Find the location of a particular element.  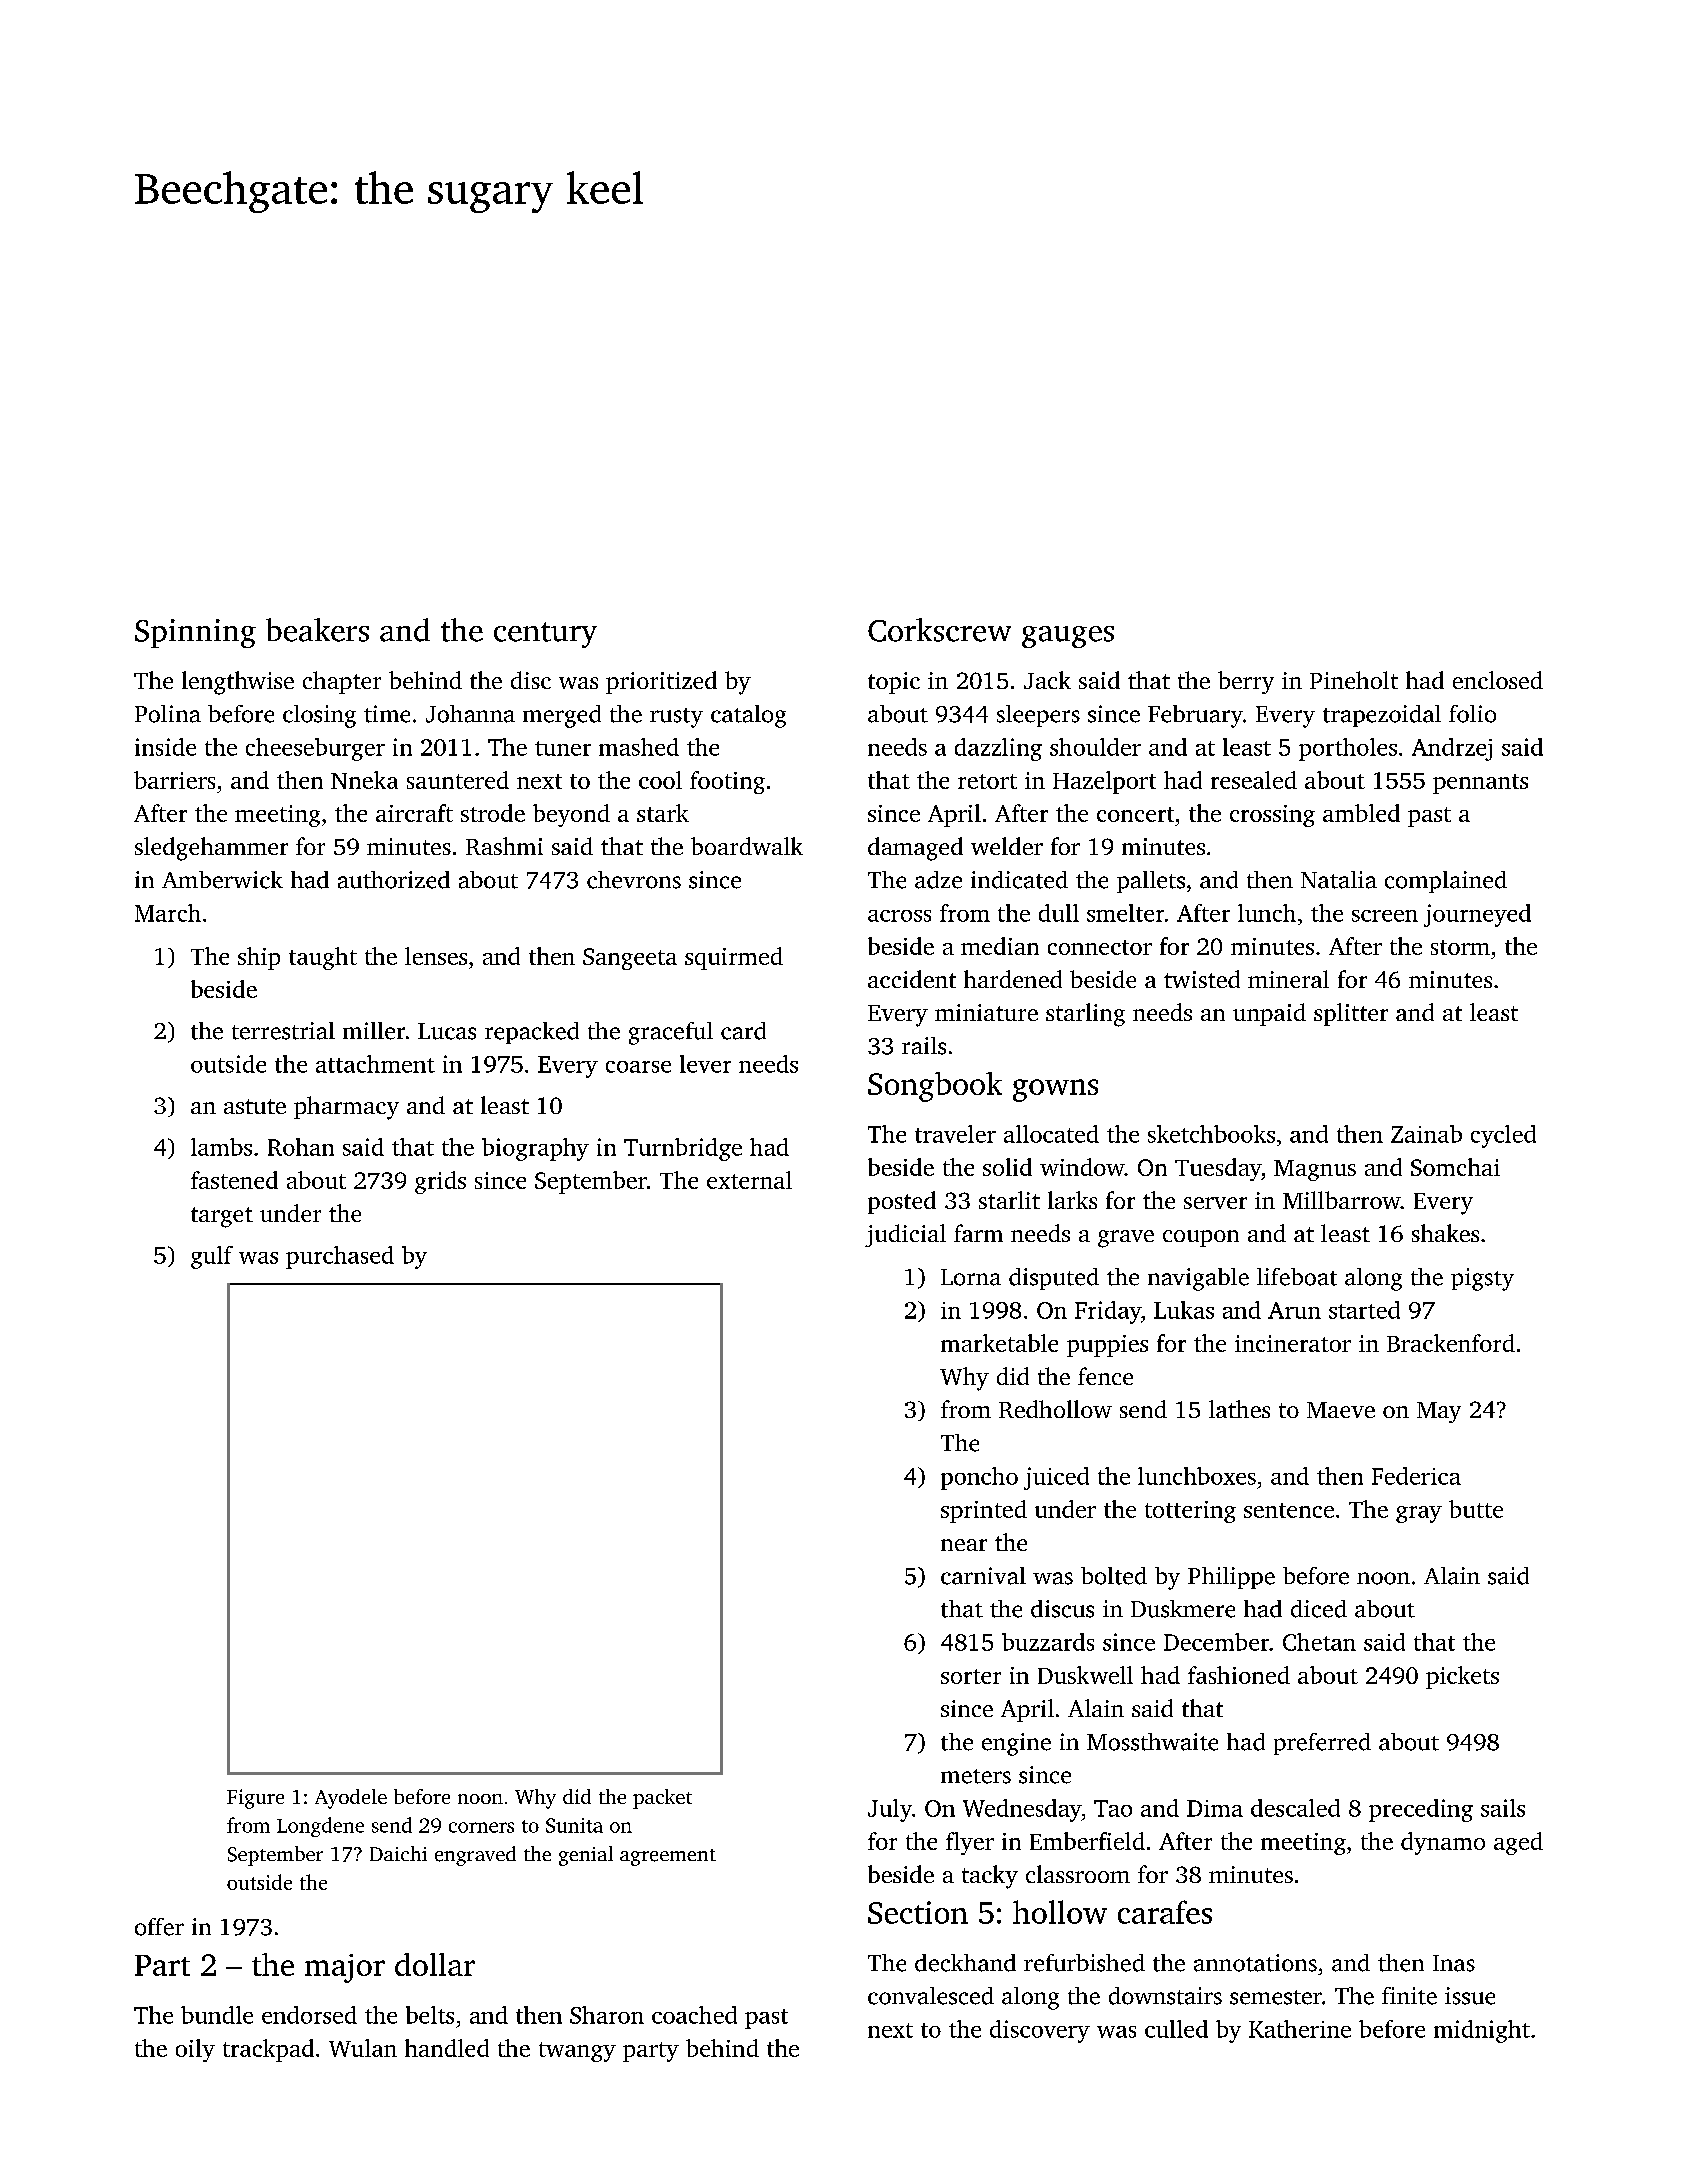

century is located at coordinates (545, 635).
